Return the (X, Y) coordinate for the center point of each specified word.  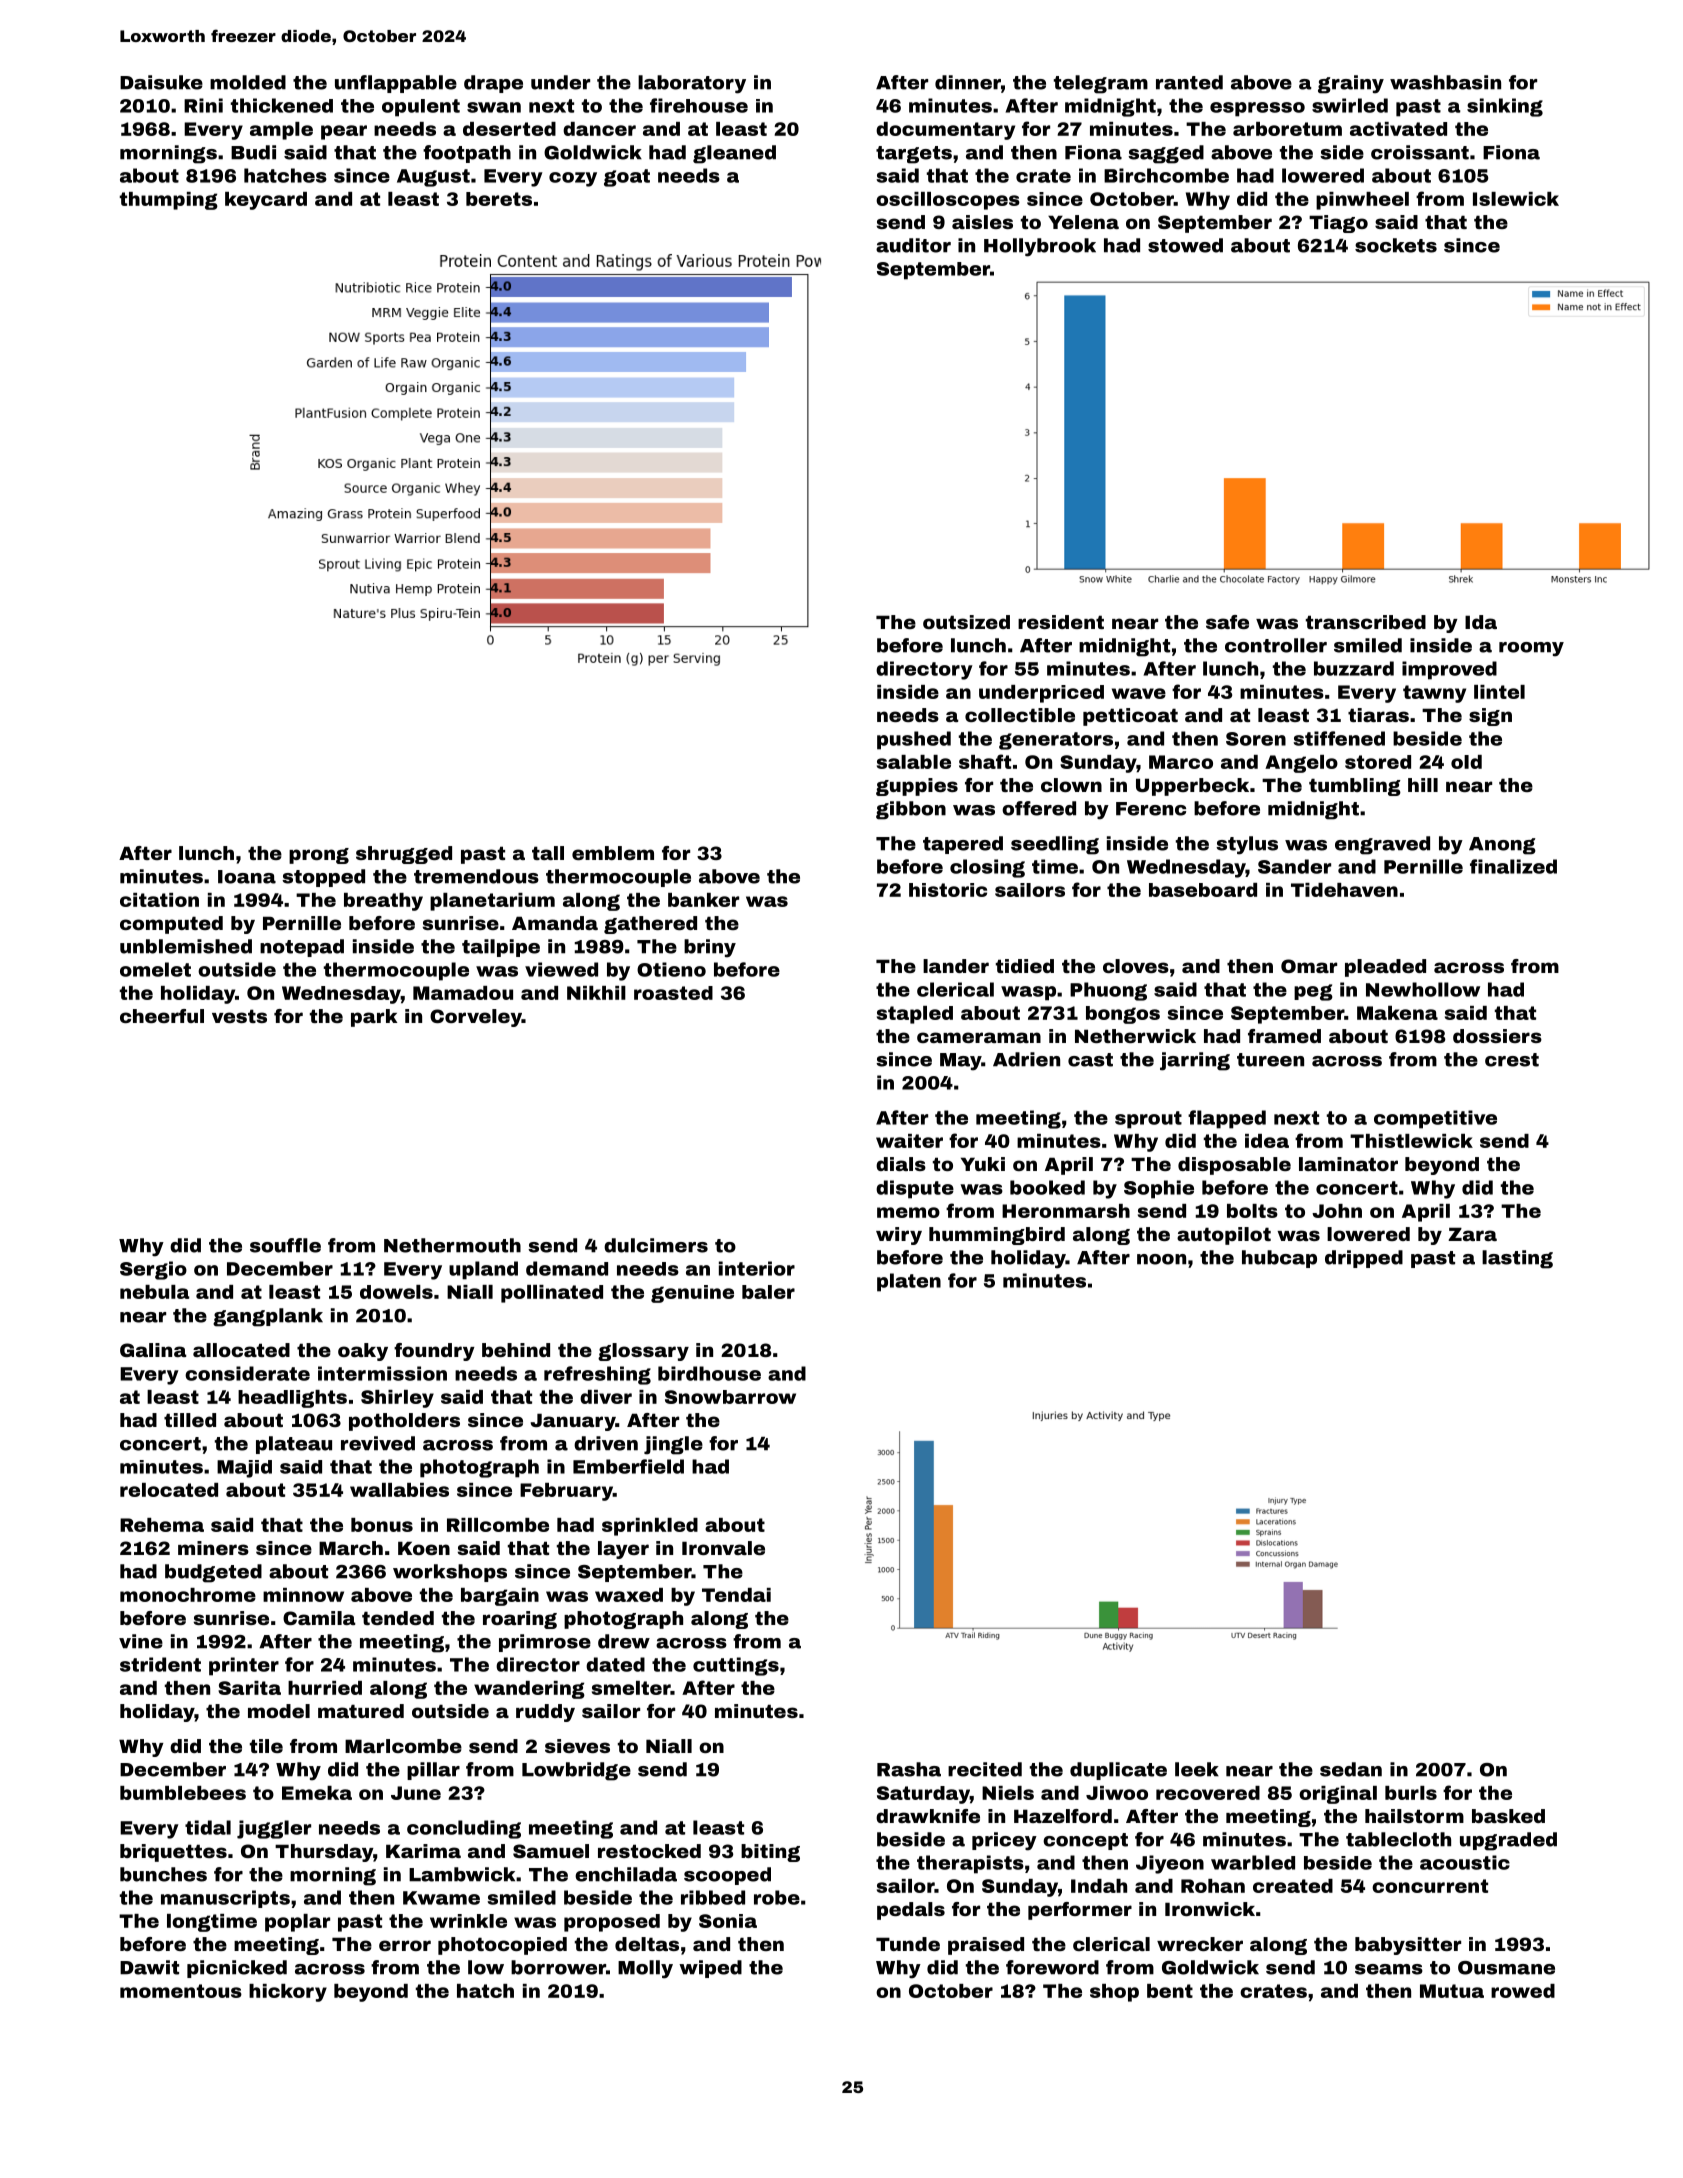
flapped (1227, 1119)
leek (1197, 1769)
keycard (266, 201)
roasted (673, 993)
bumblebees (183, 1793)
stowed (1185, 245)
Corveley (476, 1018)
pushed (914, 740)
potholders (404, 1422)
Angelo (1301, 764)
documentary (945, 131)
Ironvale (723, 1548)
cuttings (736, 1666)
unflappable (396, 84)
